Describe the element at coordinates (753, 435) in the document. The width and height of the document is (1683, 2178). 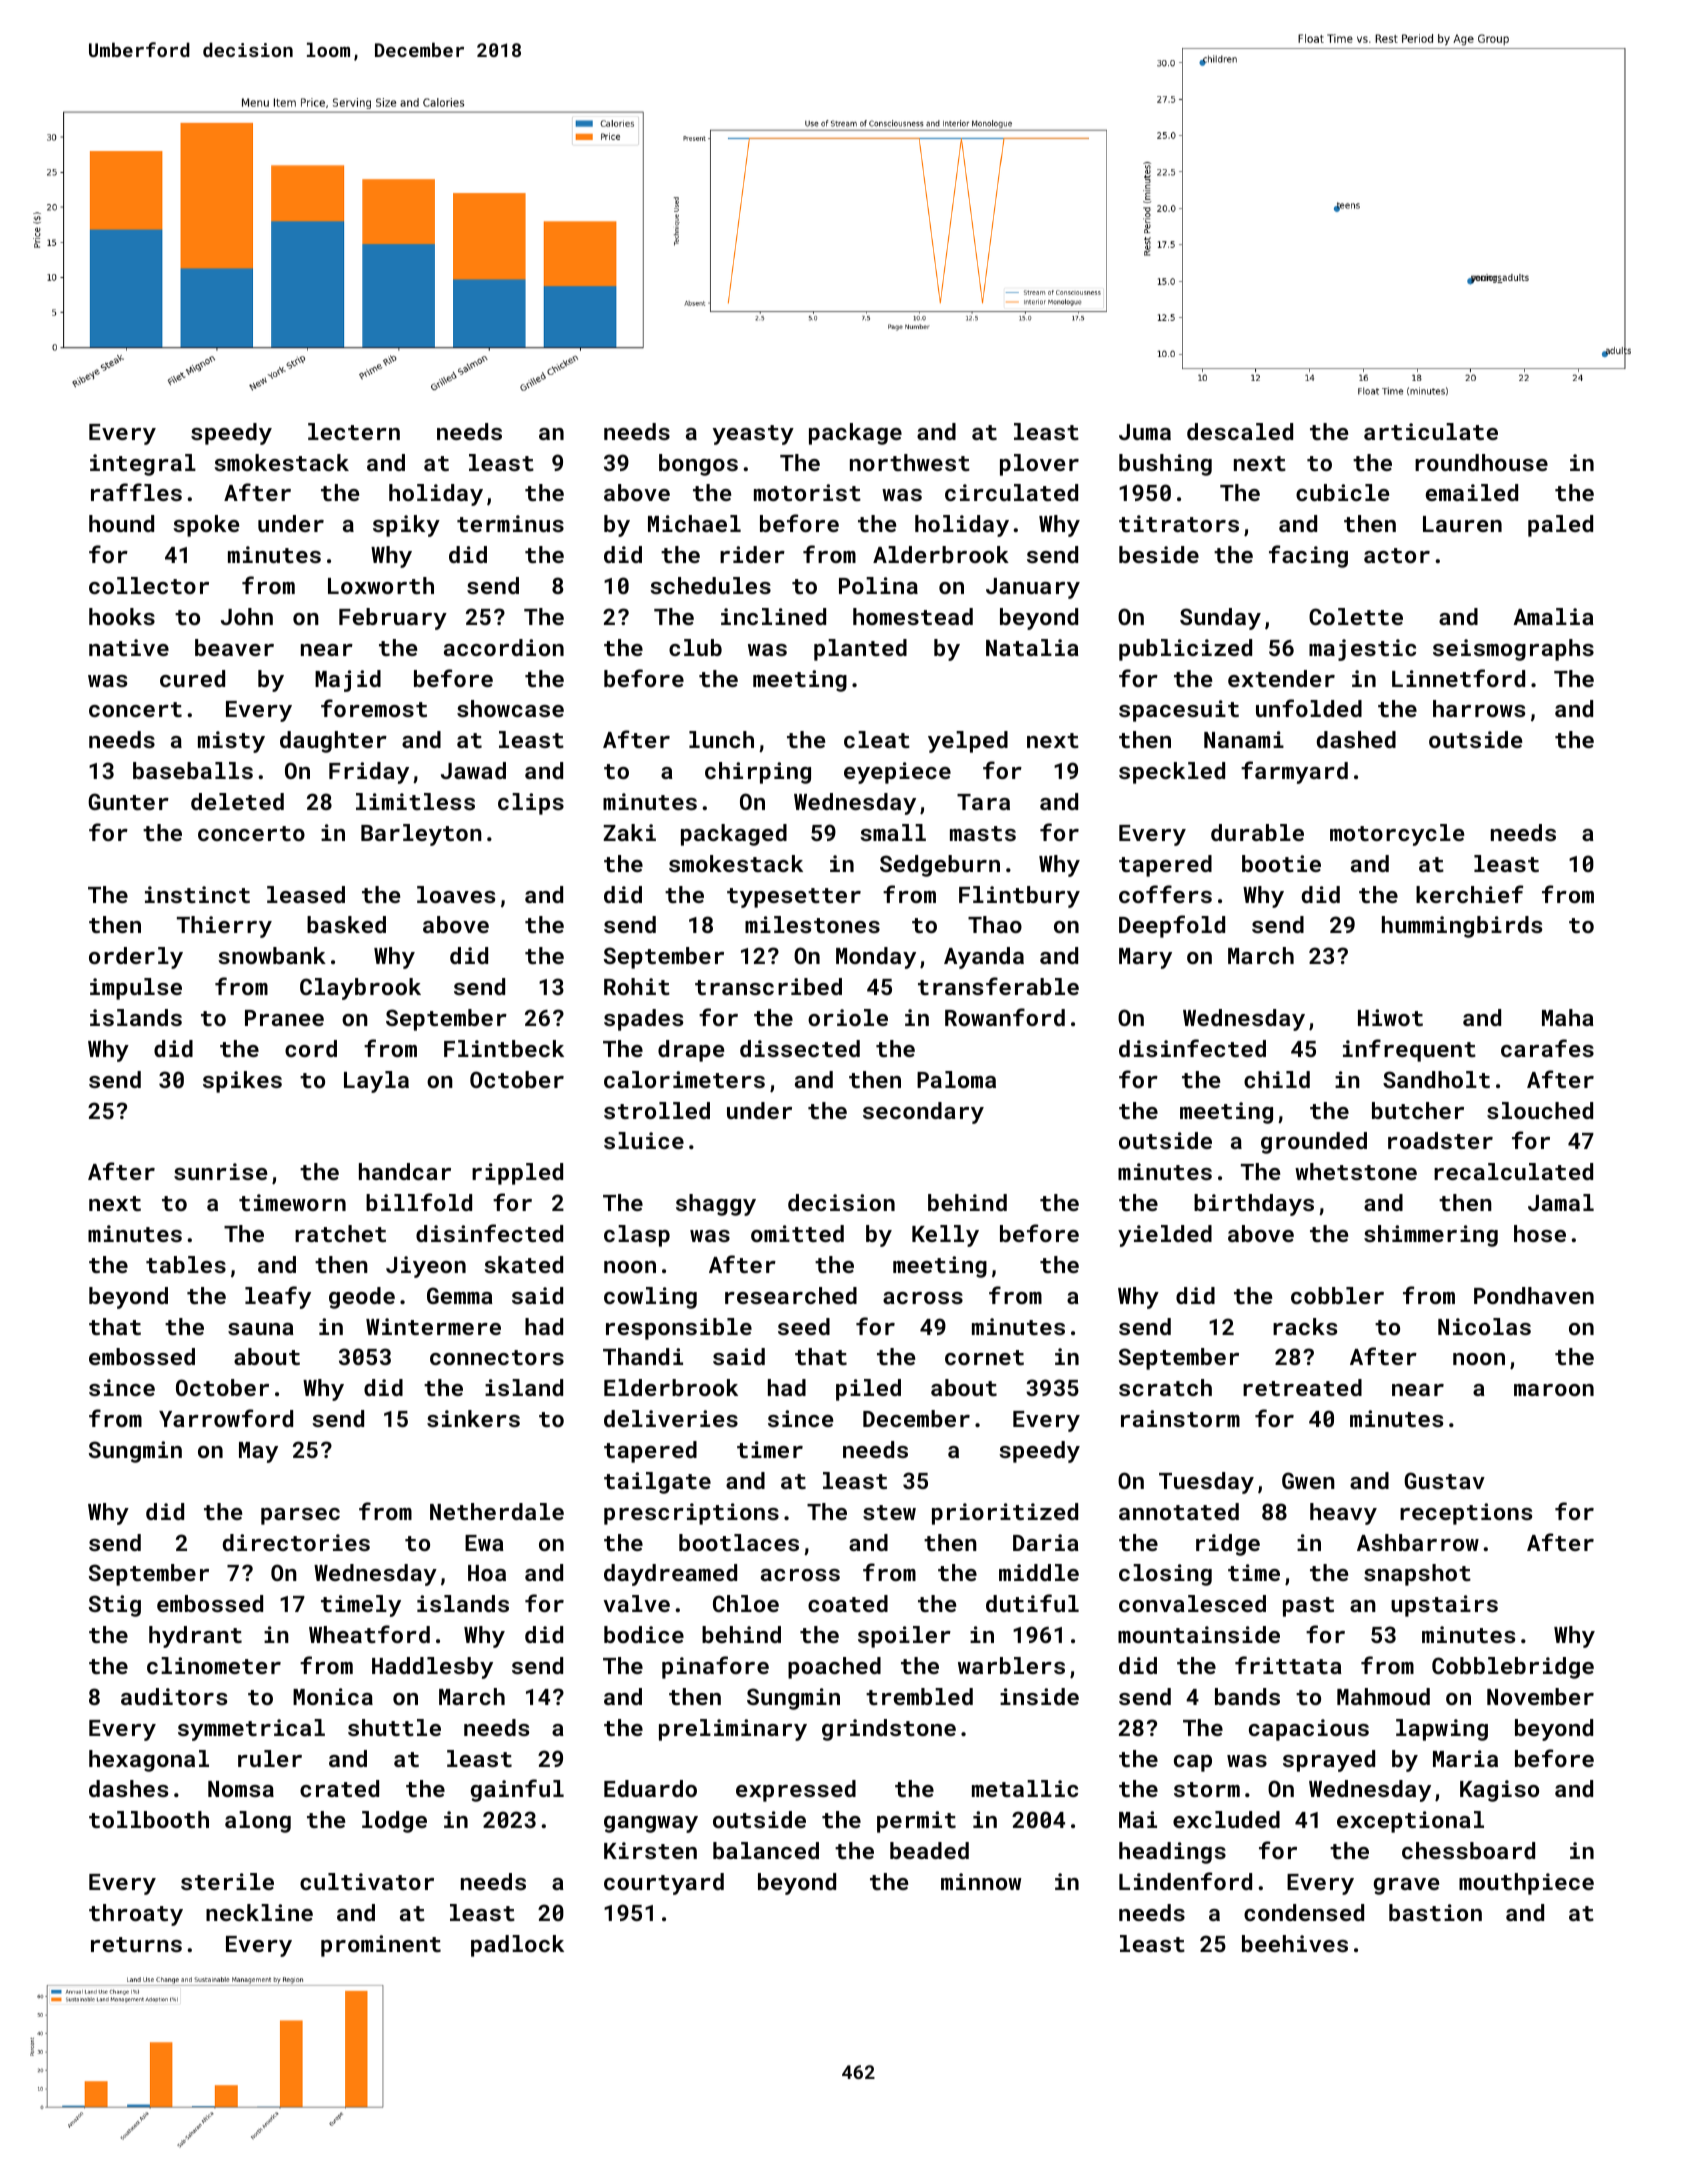
I see `yeasty` at that location.
